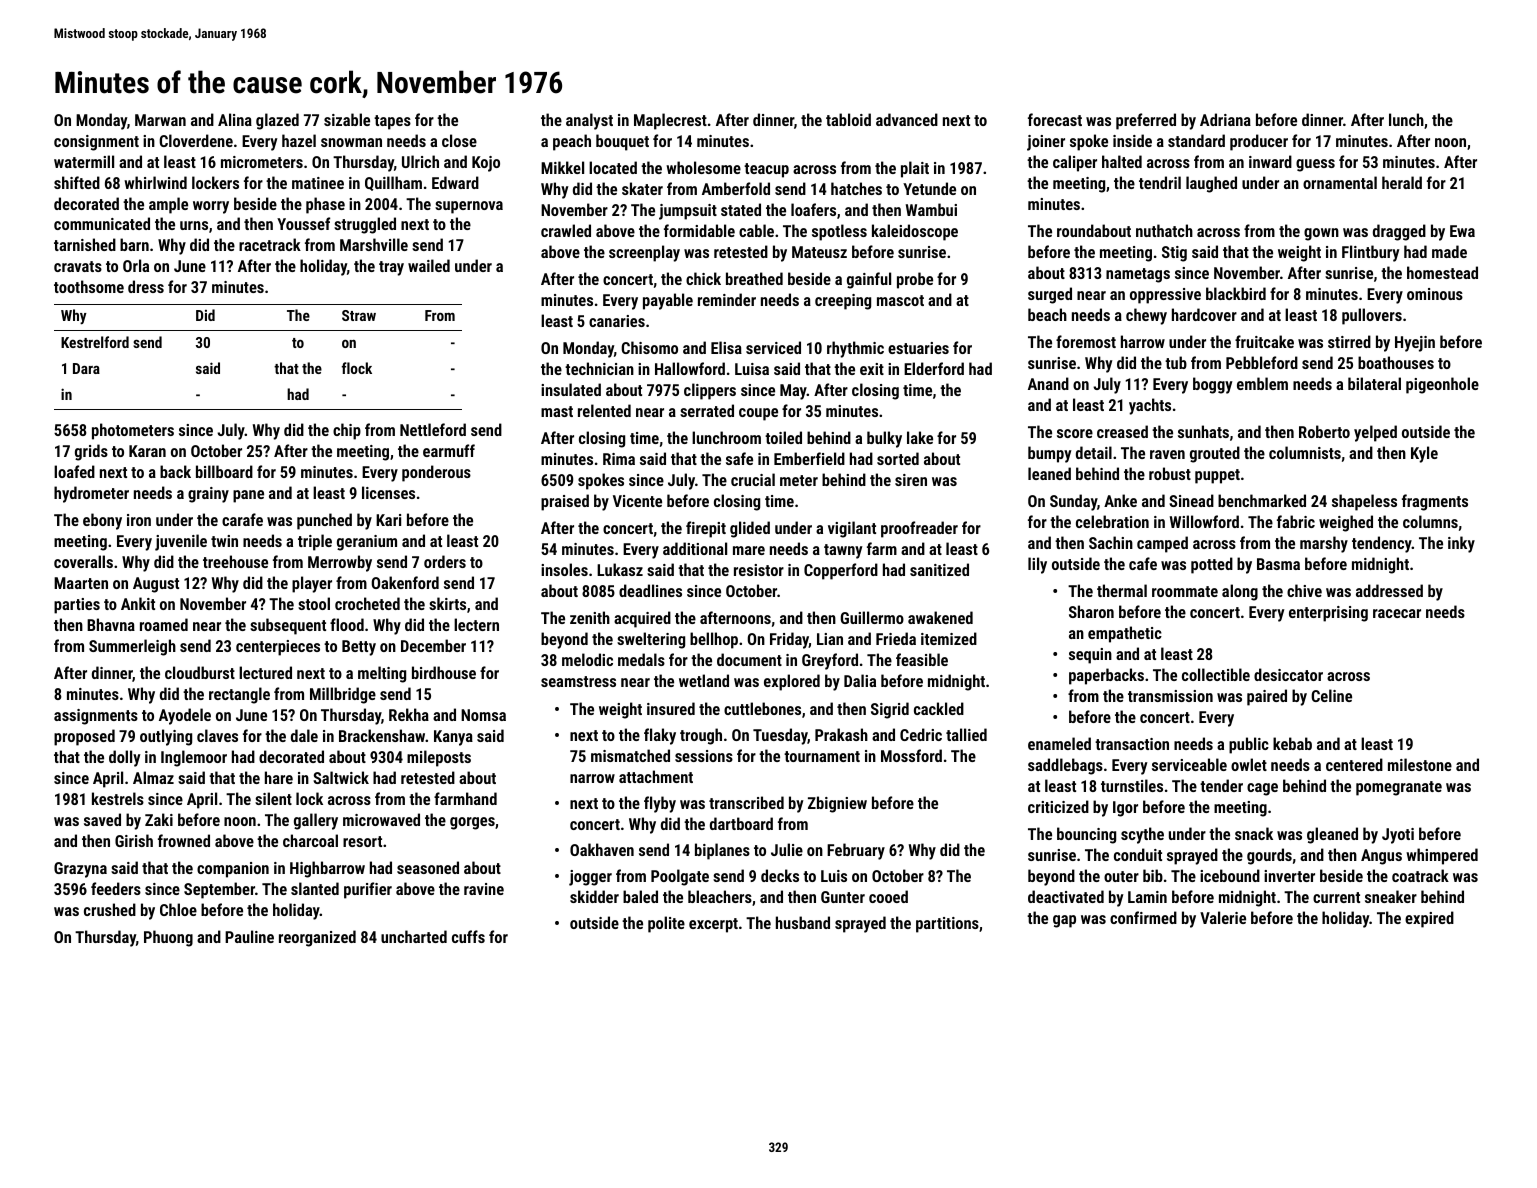 The width and height of the document is (1537, 1188). I want to click on Summerleigh, so click(132, 647).
